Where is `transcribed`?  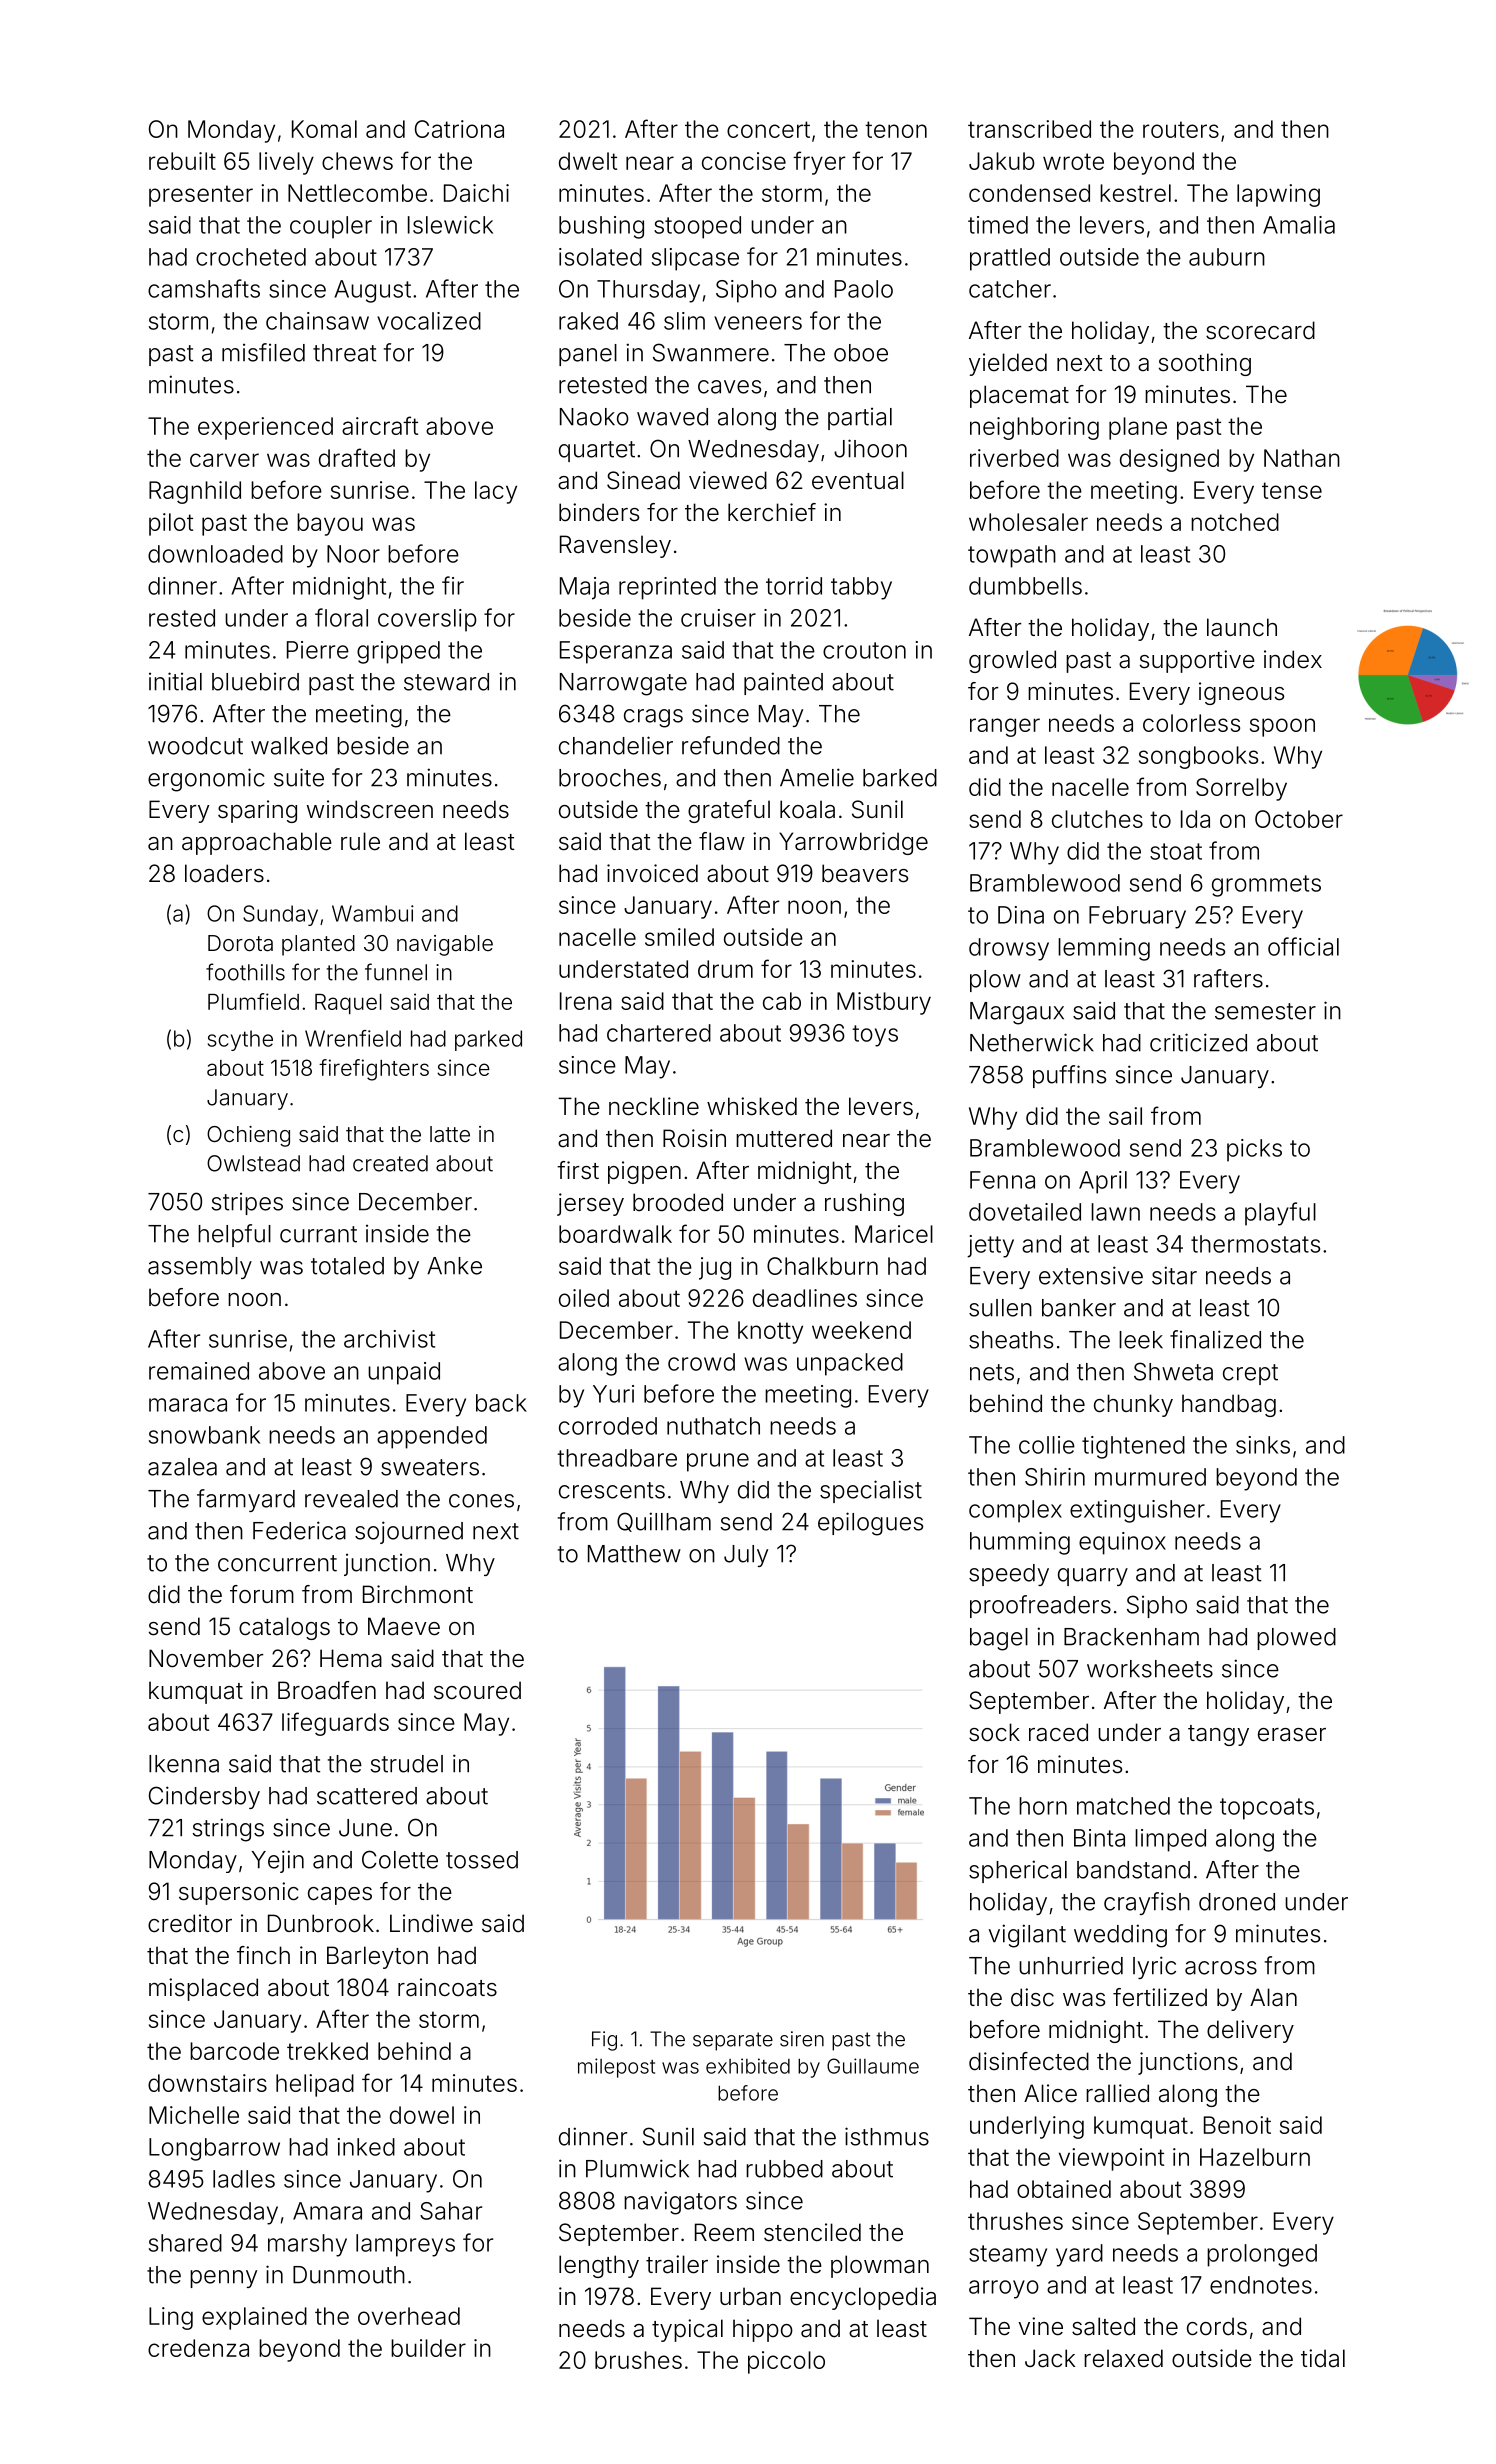
transcribed is located at coordinates (1029, 129).
